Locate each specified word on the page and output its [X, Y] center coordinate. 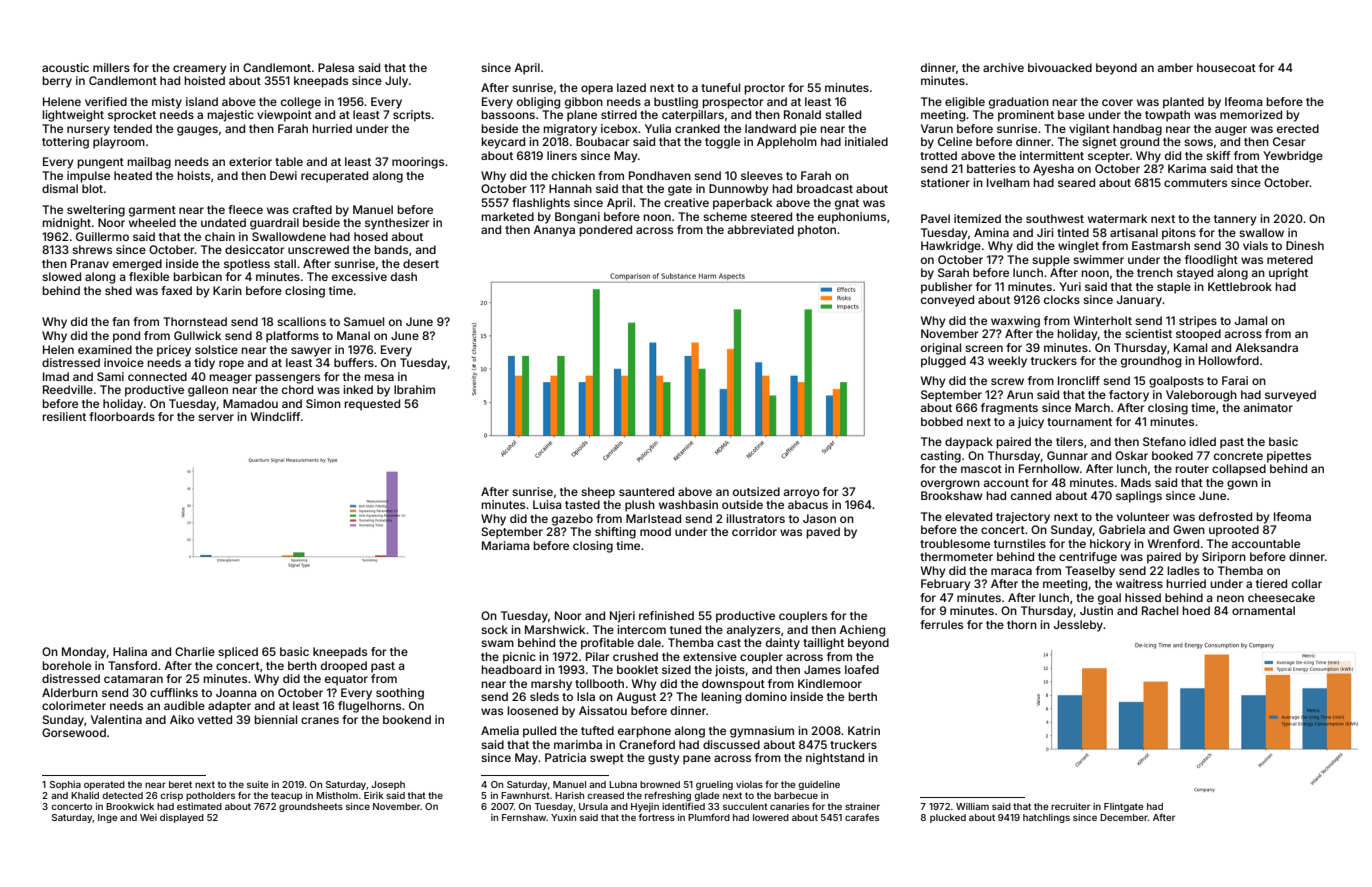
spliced [238, 653]
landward [770, 128]
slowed [61, 276]
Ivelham [1008, 182]
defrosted [1225, 516]
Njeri [622, 617]
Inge [107, 818]
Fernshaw [524, 817]
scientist [1148, 333]
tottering [65, 143]
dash [404, 276]
